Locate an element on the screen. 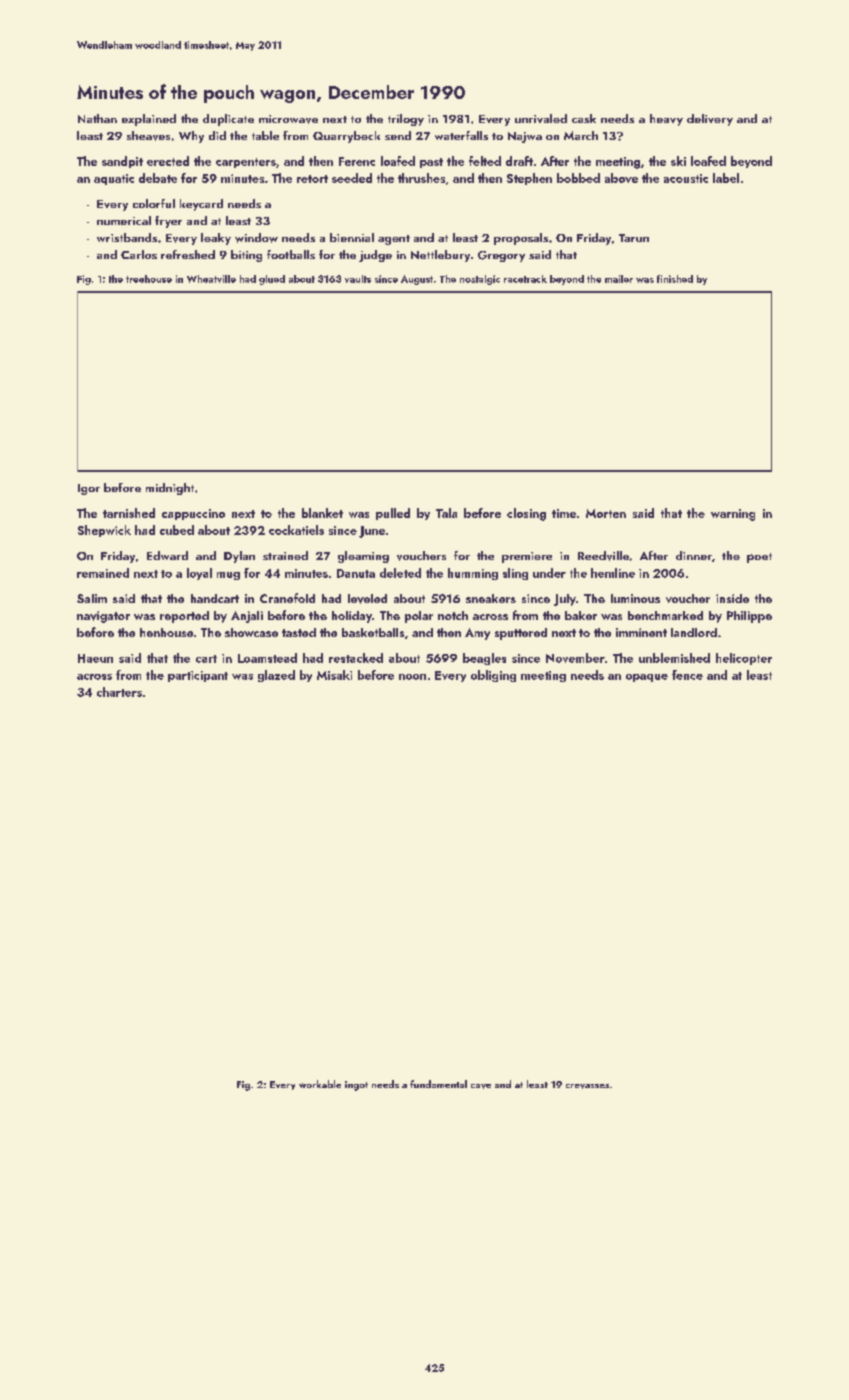  workable is located at coordinates (320, 1084).
